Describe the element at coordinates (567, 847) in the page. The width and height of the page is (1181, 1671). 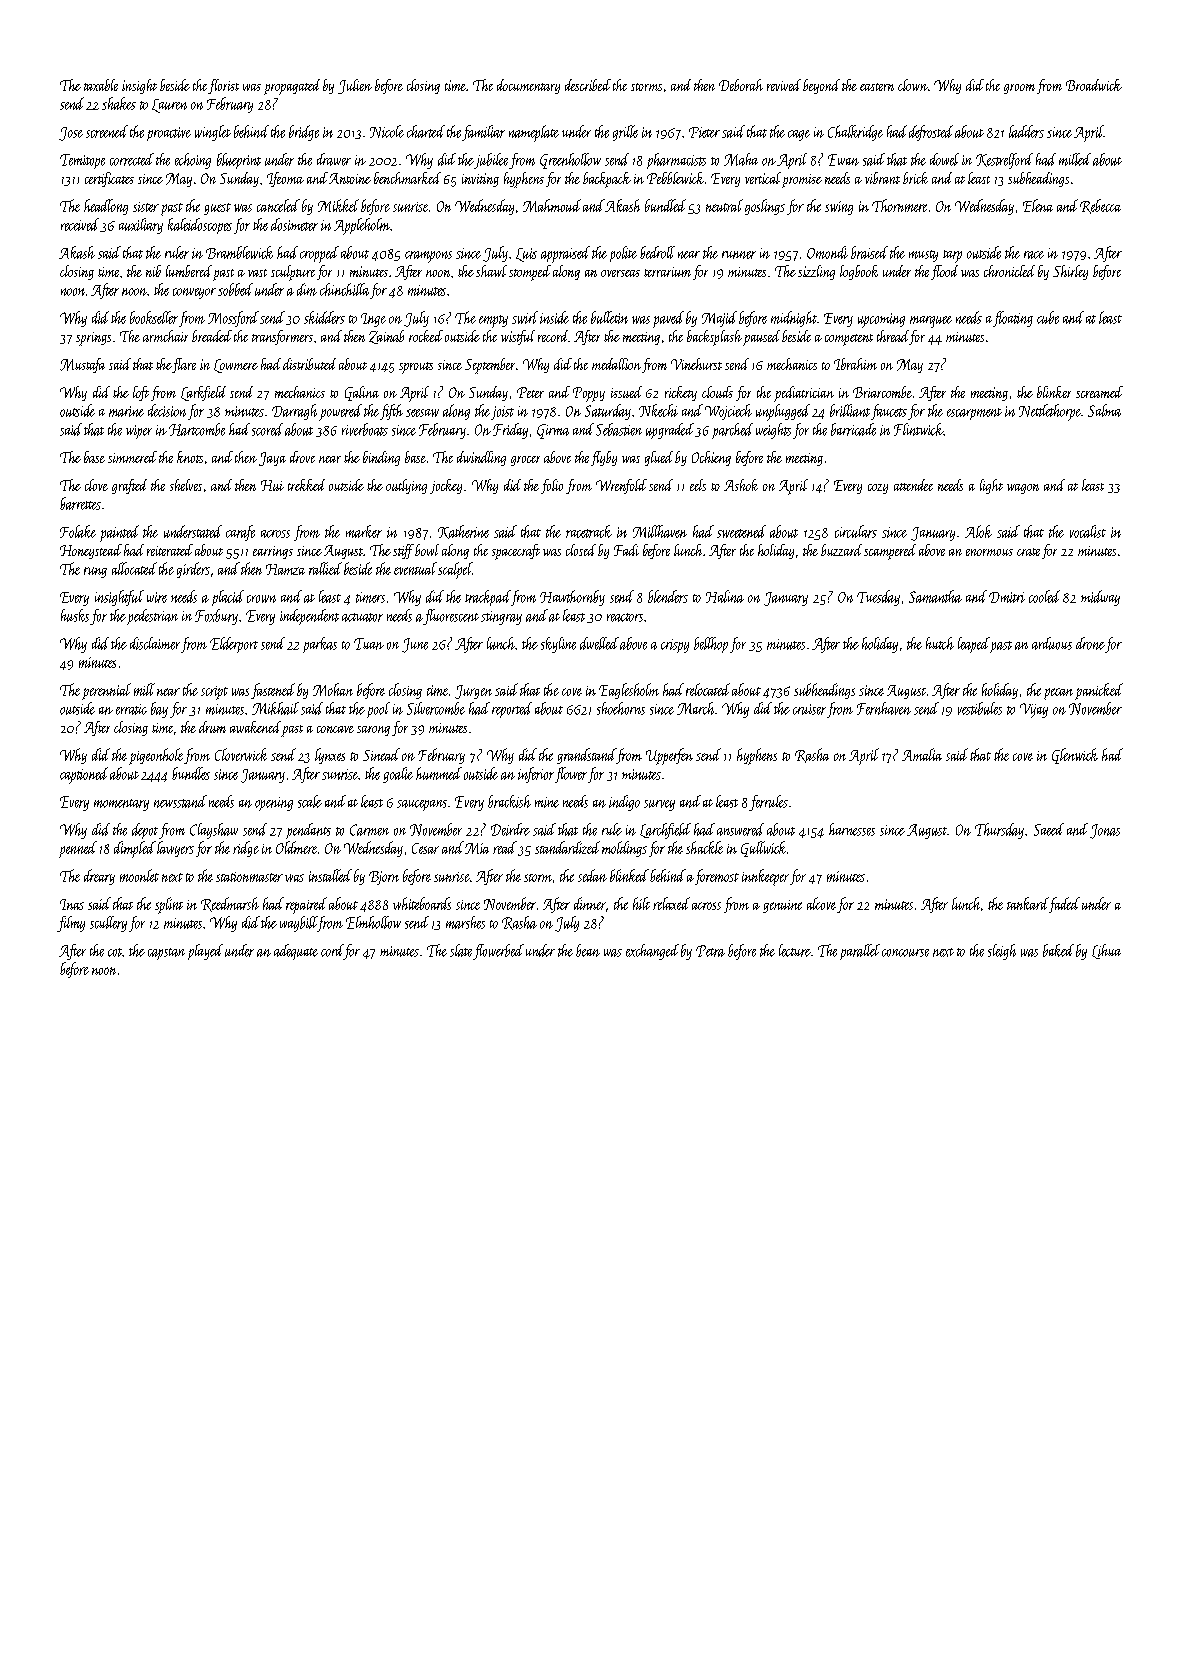
I see `standardized` at that location.
